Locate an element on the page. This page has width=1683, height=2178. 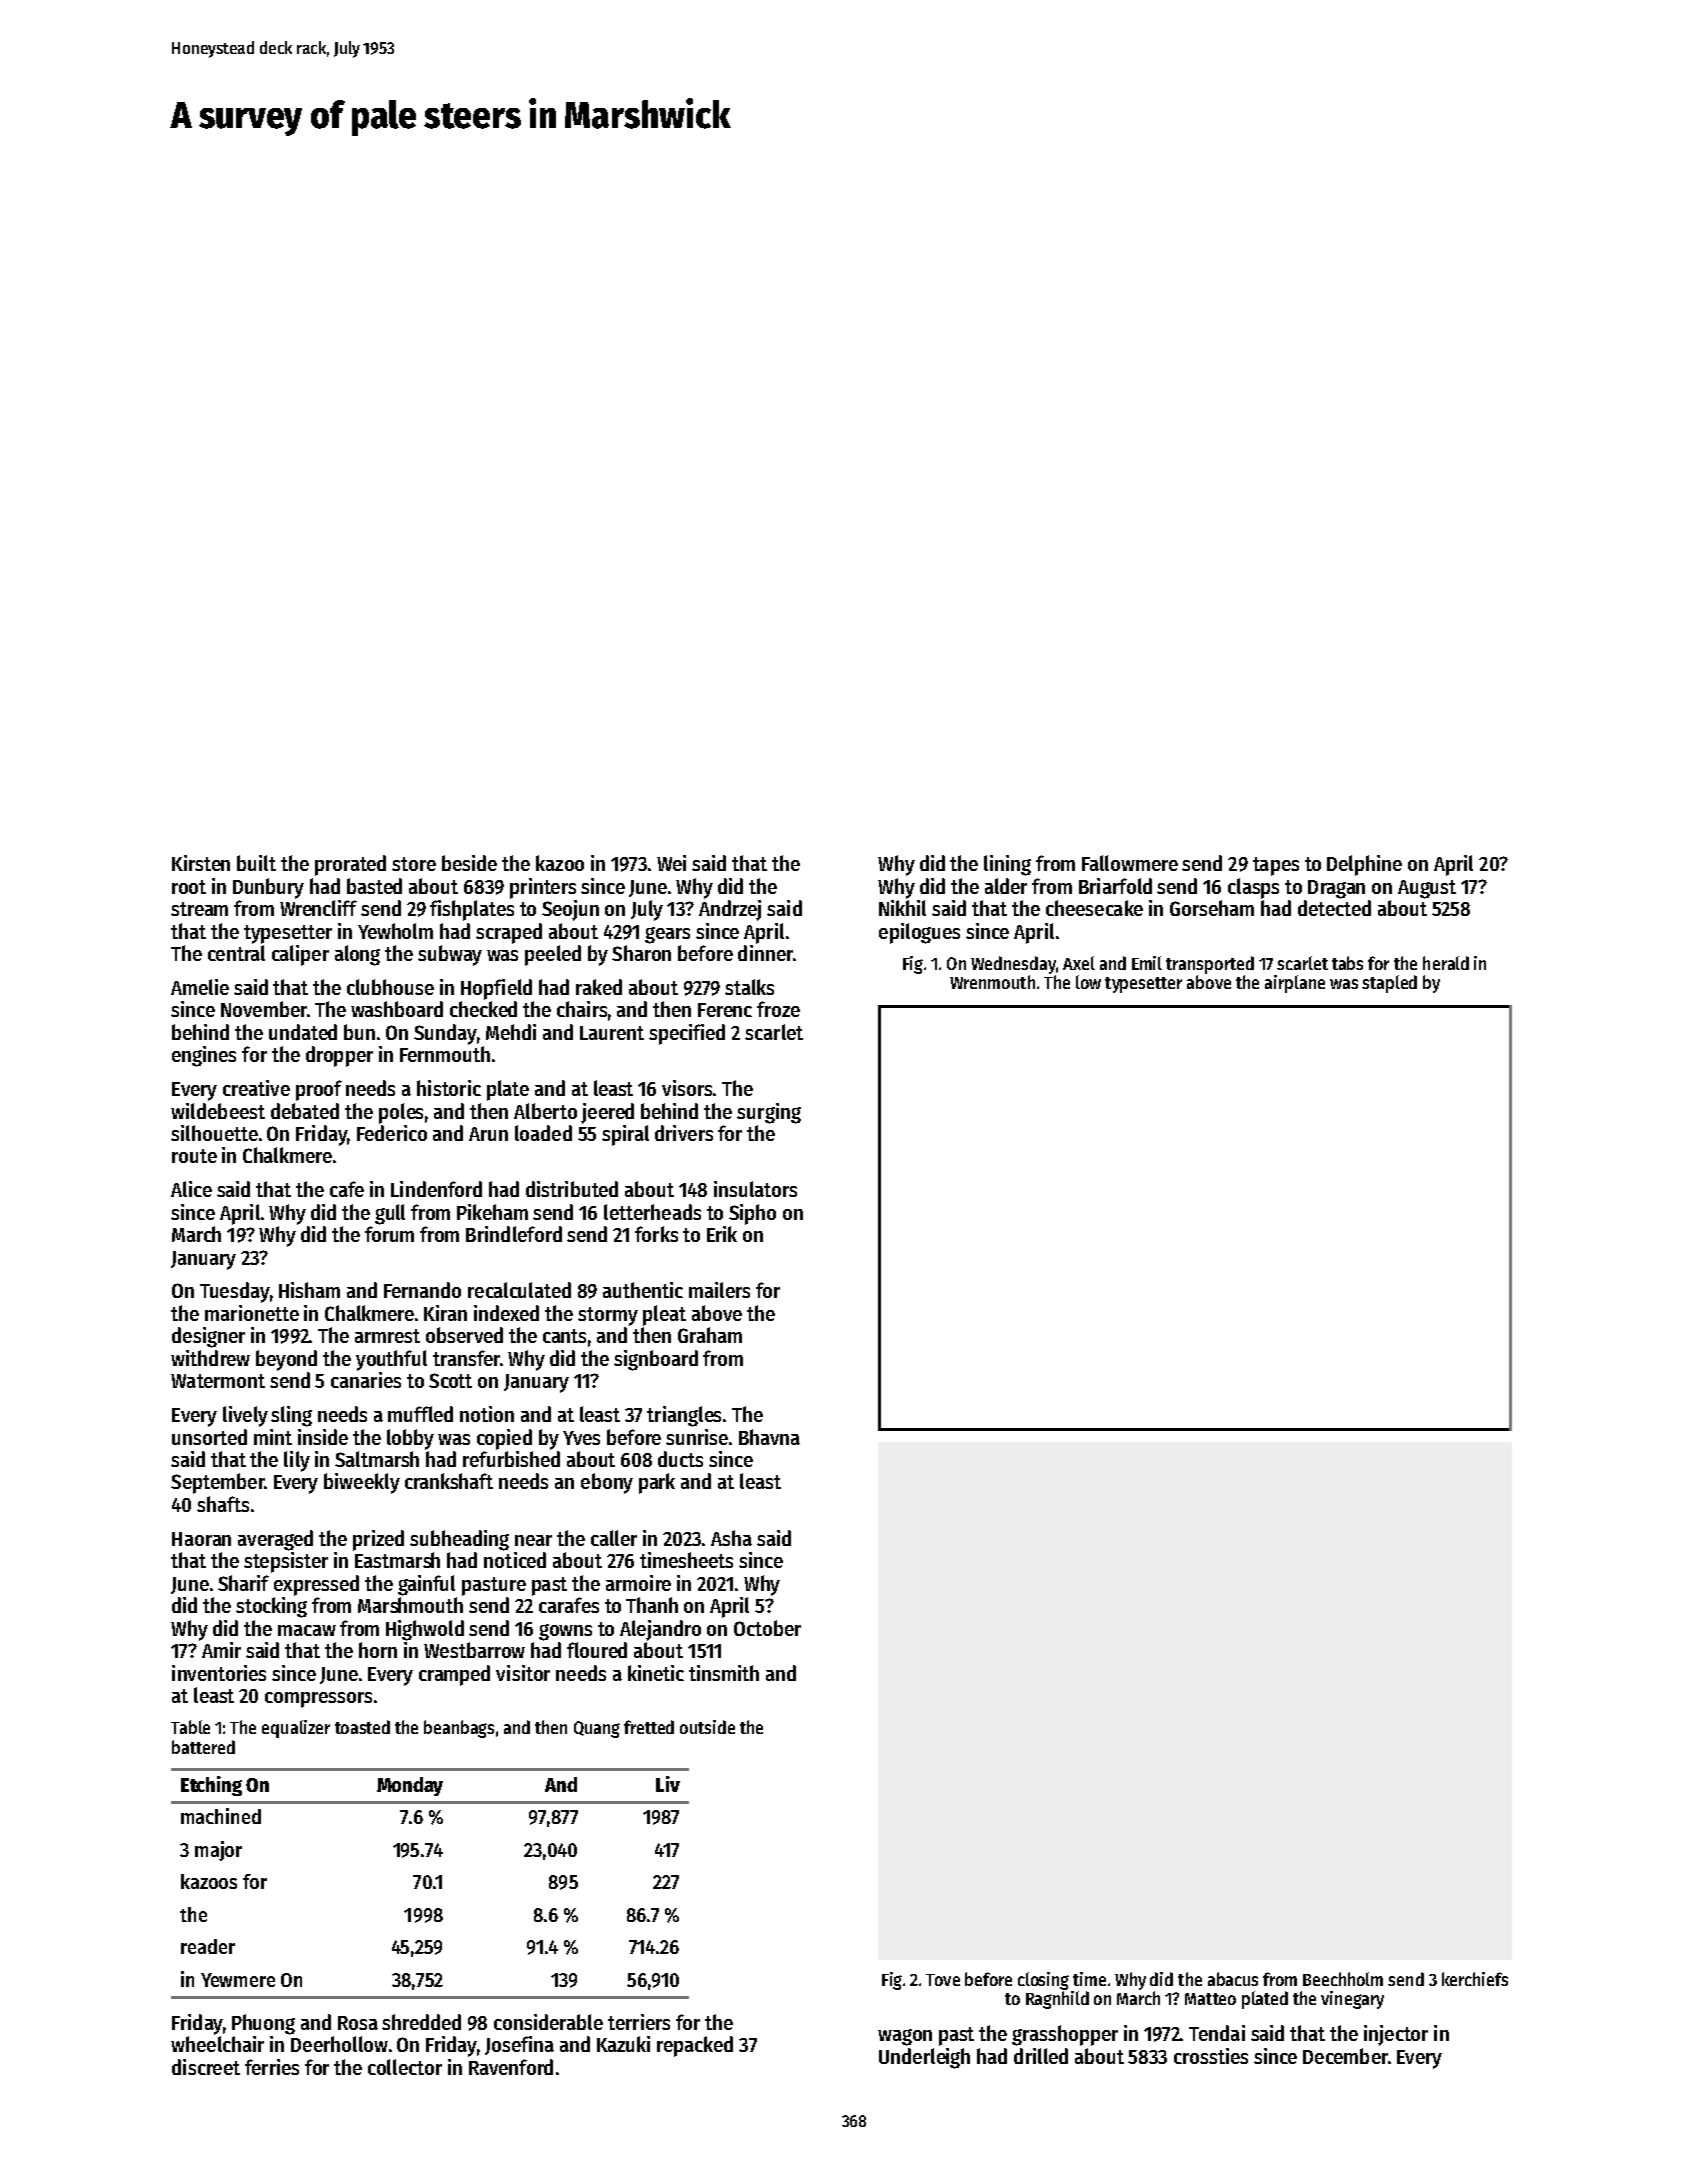
Tove is located at coordinates (943, 1980).
